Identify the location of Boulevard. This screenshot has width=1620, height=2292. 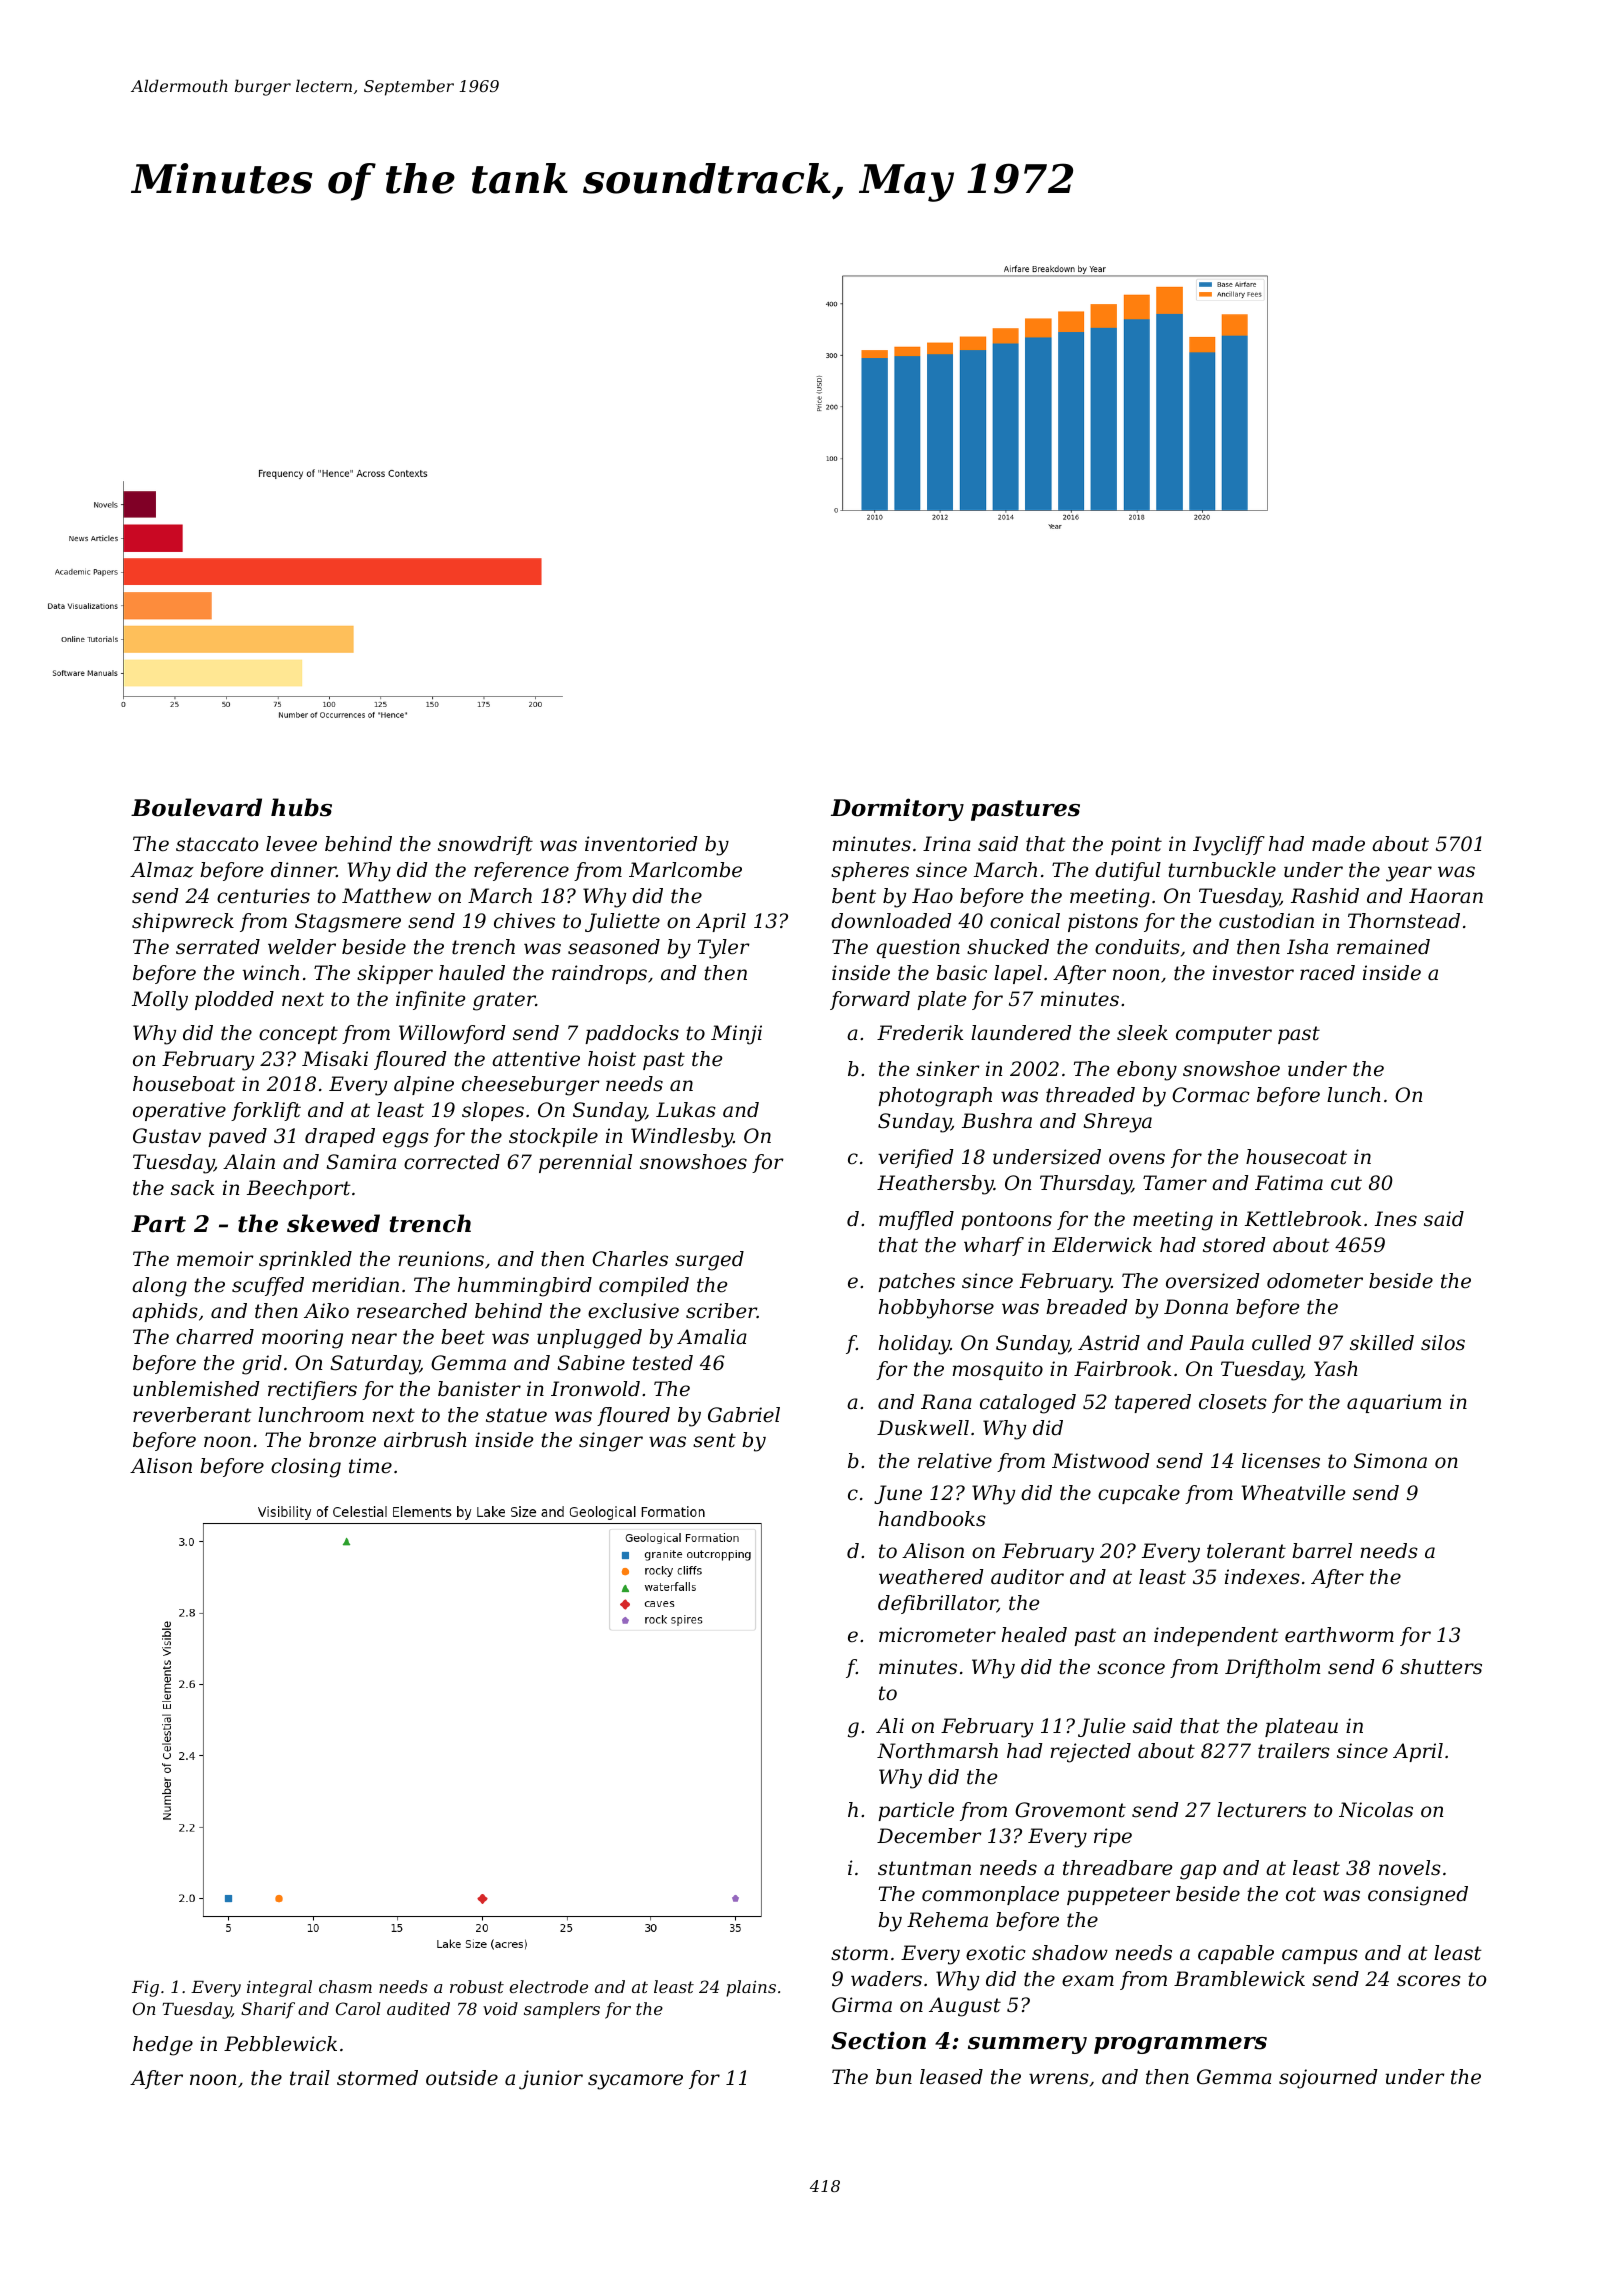
(196, 807).
